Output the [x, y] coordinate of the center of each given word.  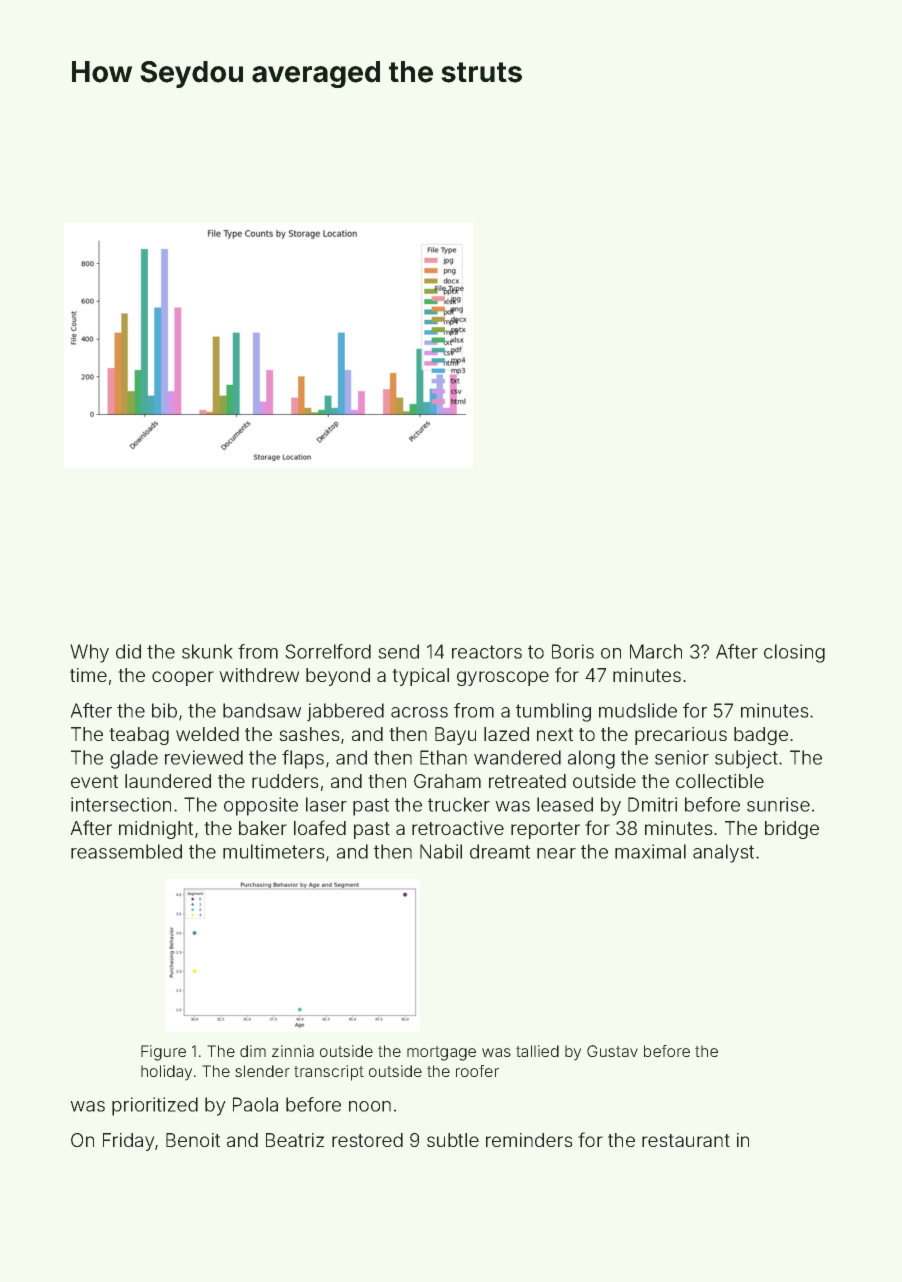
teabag [139, 736]
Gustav [612, 1051]
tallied [537, 1051]
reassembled [126, 851]
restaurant [686, 1140]
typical [421, 677]
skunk [207, 651]
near [556, 853]
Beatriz [295, 1140]
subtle [453, 1140]
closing [794, 653]
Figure [163, 1053]
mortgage [441, 1053]
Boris [573, 651]
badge [761, 736]
